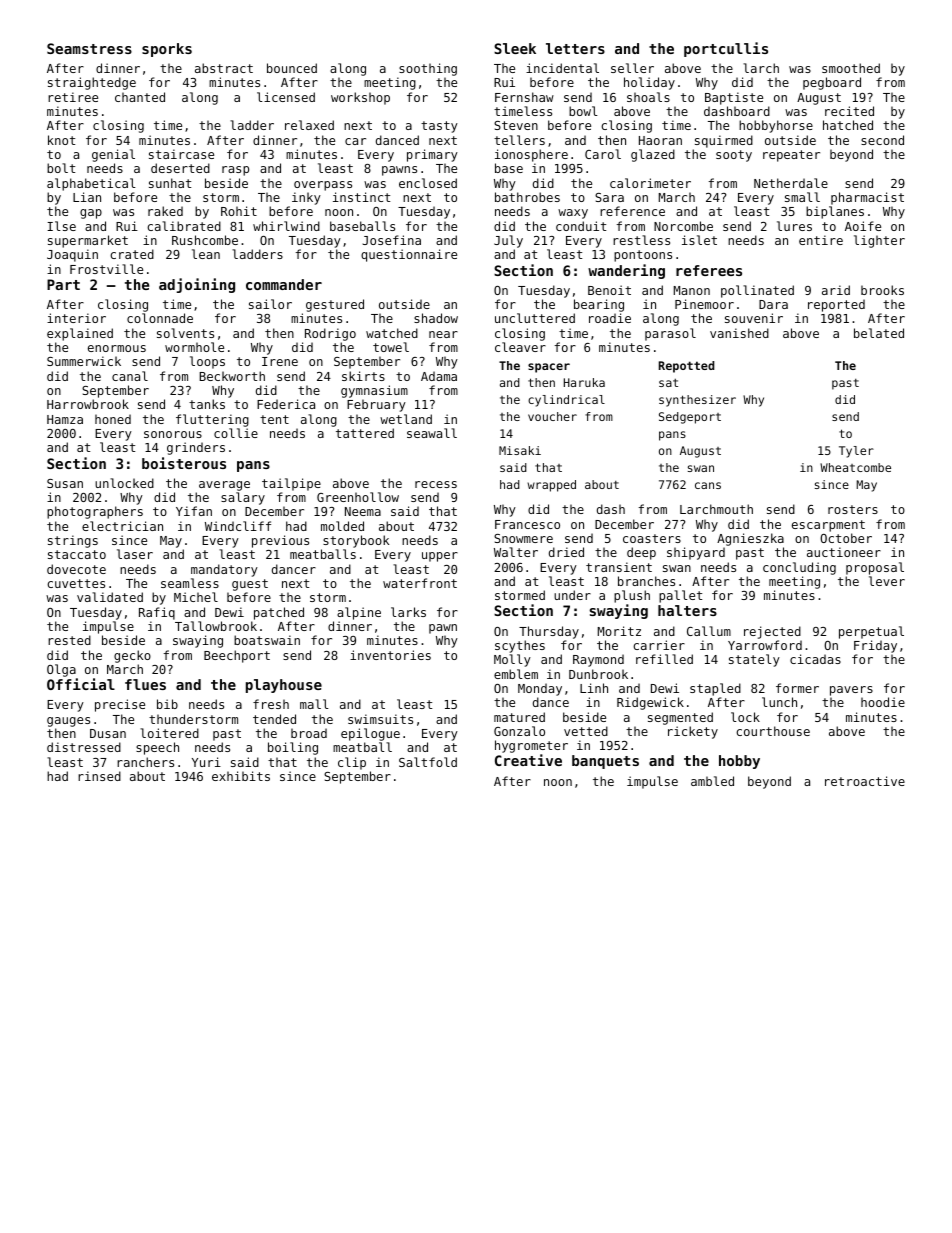 The image size is (952, 1233). Describe the element at coordinates (428, 183) in the document. I see `enclosed` at that location.
